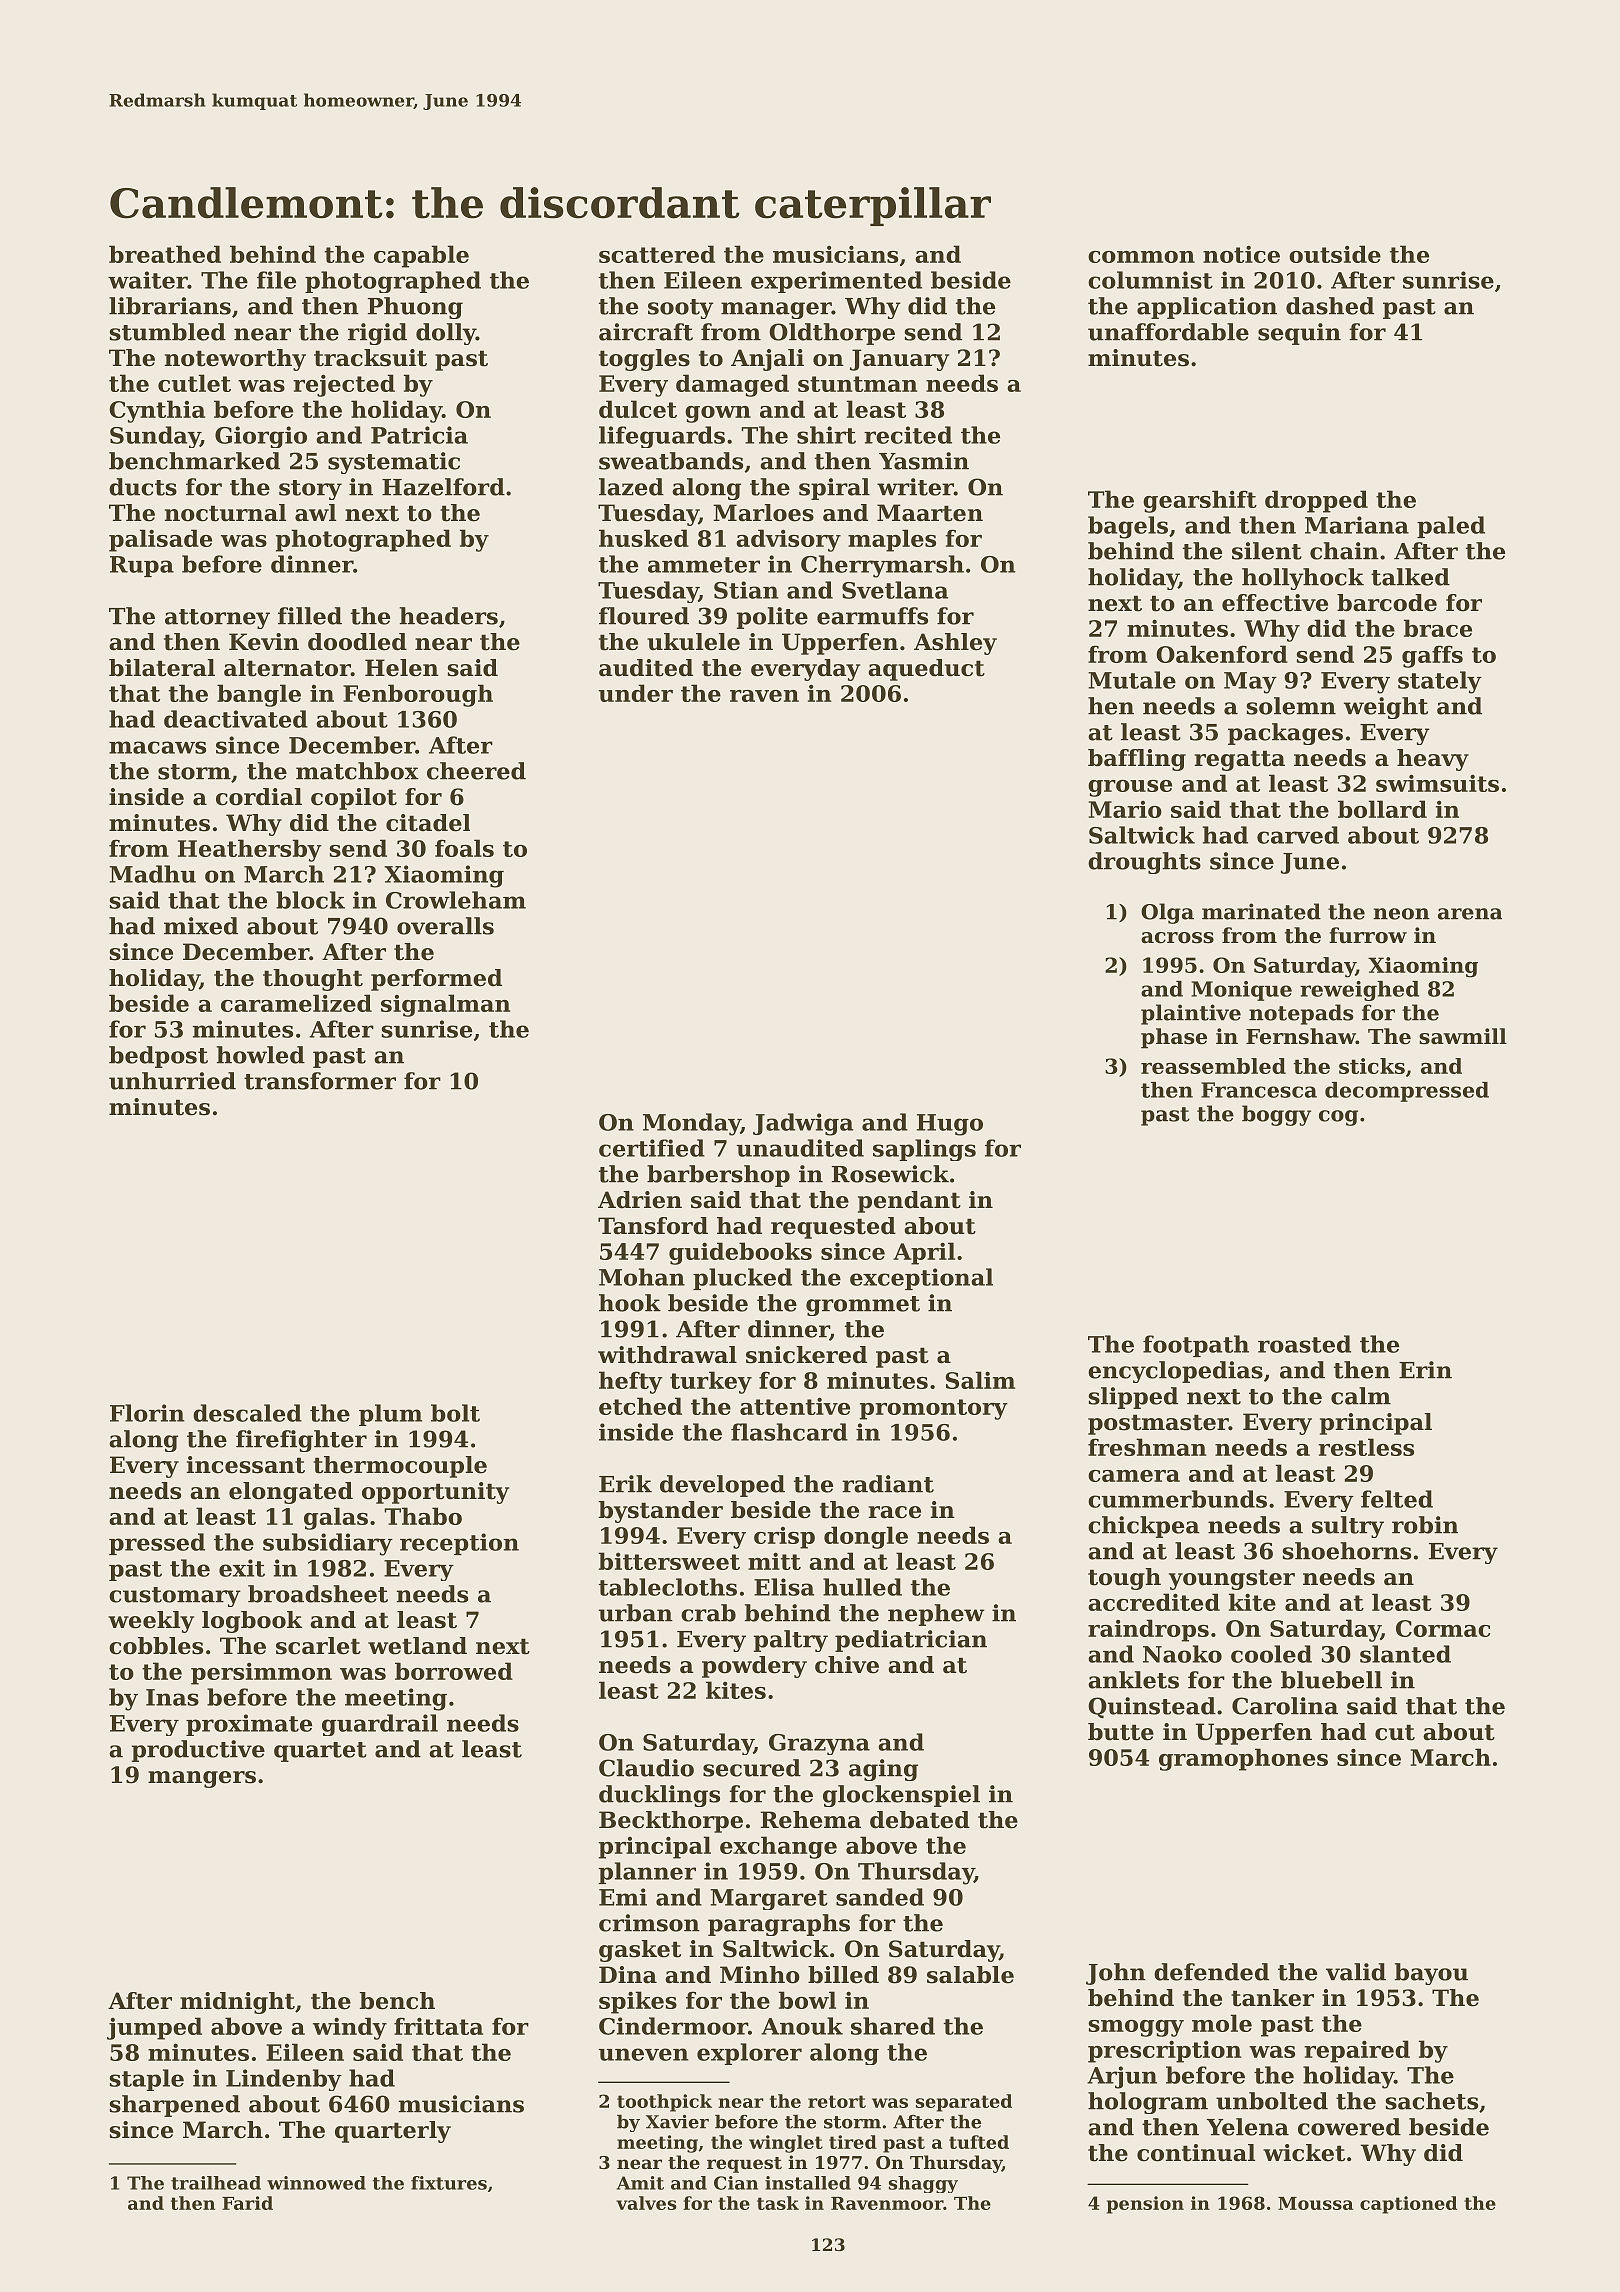  Describe the element at coordinates (692, 1124) in the screenshot. I see `Monday` at that location.
